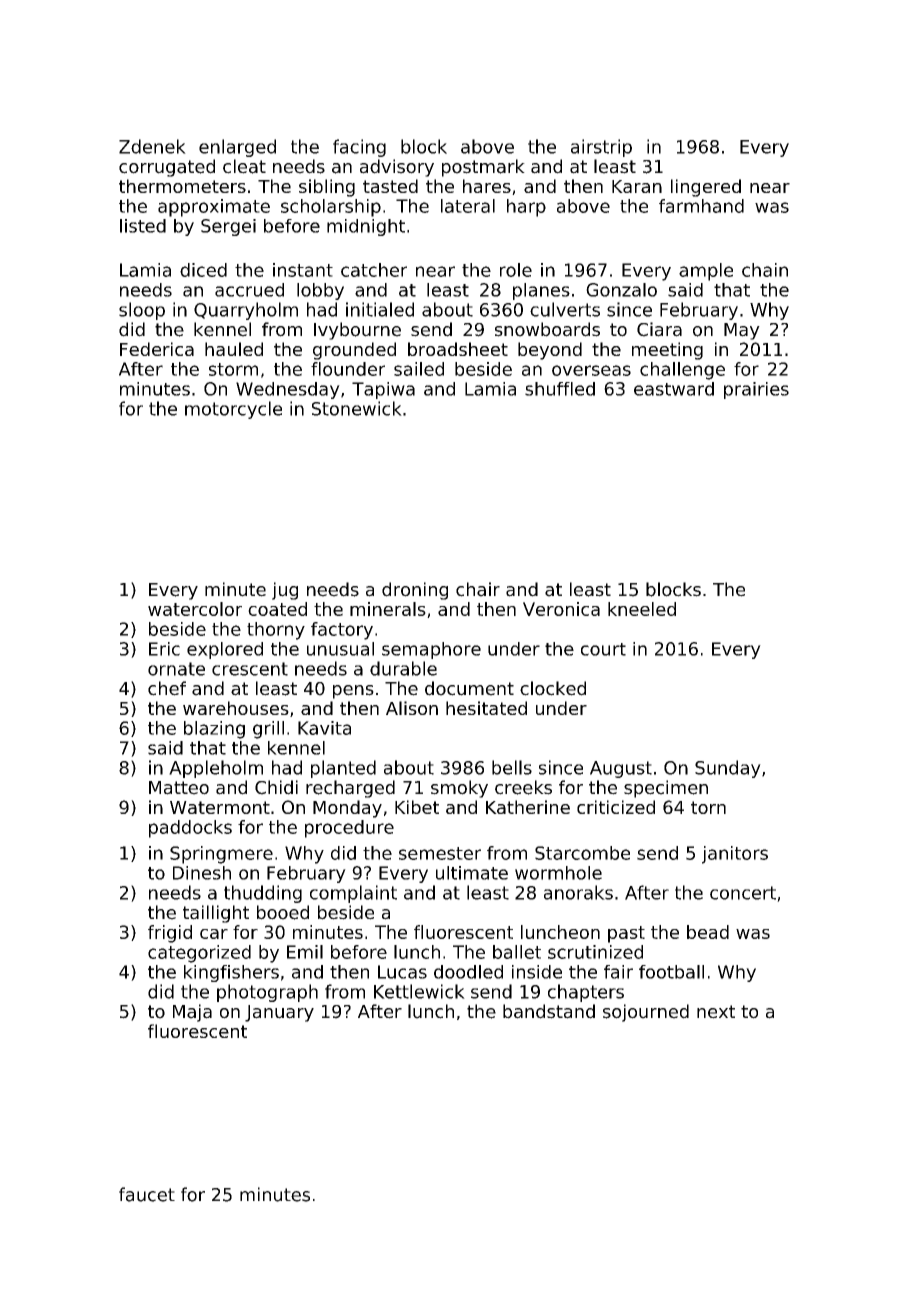 The image size is (908, 1316). Describe the element at coordinates (646, 1013) in the image. I see `sojourned` at that location.
